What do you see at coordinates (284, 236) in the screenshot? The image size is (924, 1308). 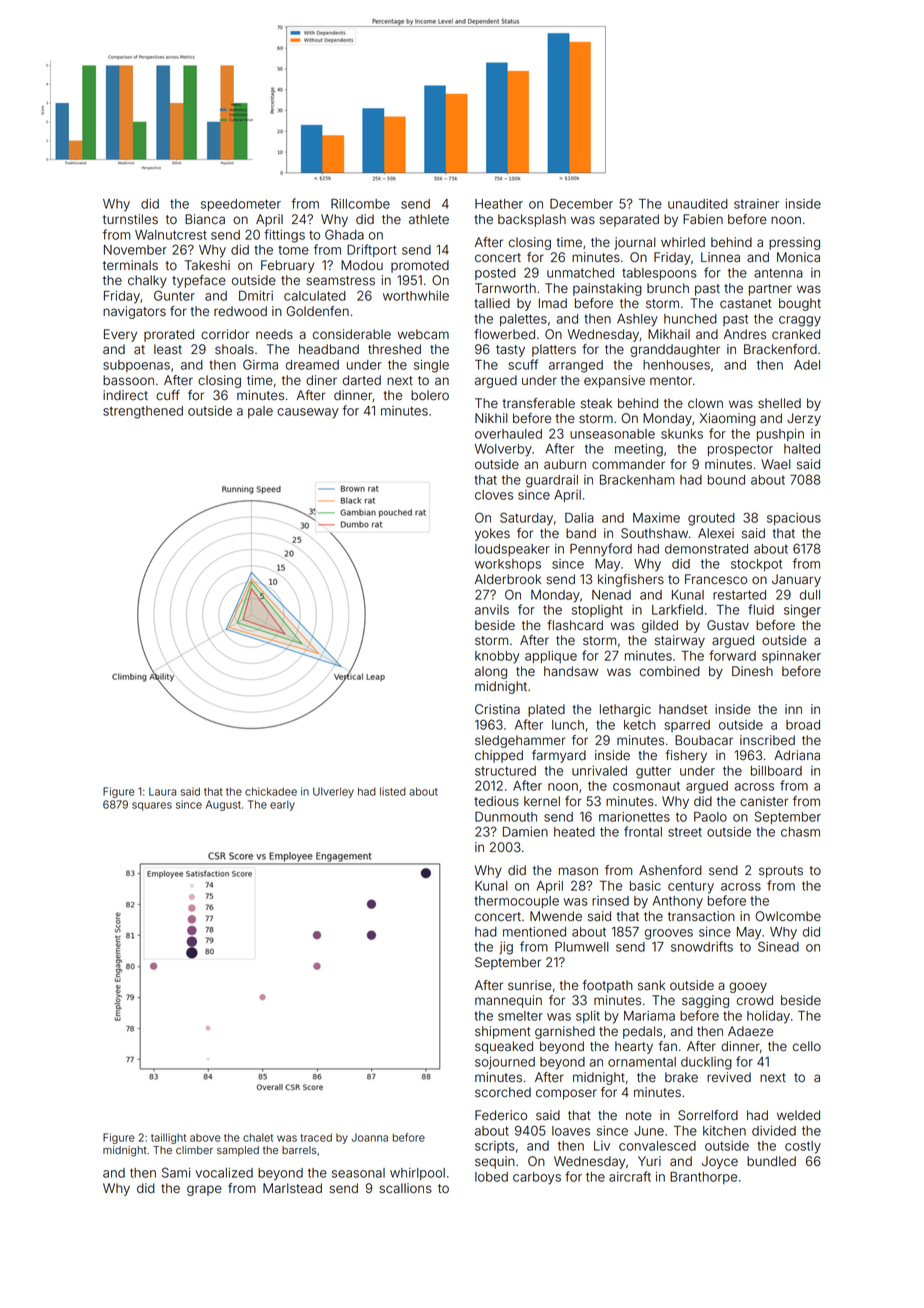 I see `fittings` at bounding box center [284, 236].
